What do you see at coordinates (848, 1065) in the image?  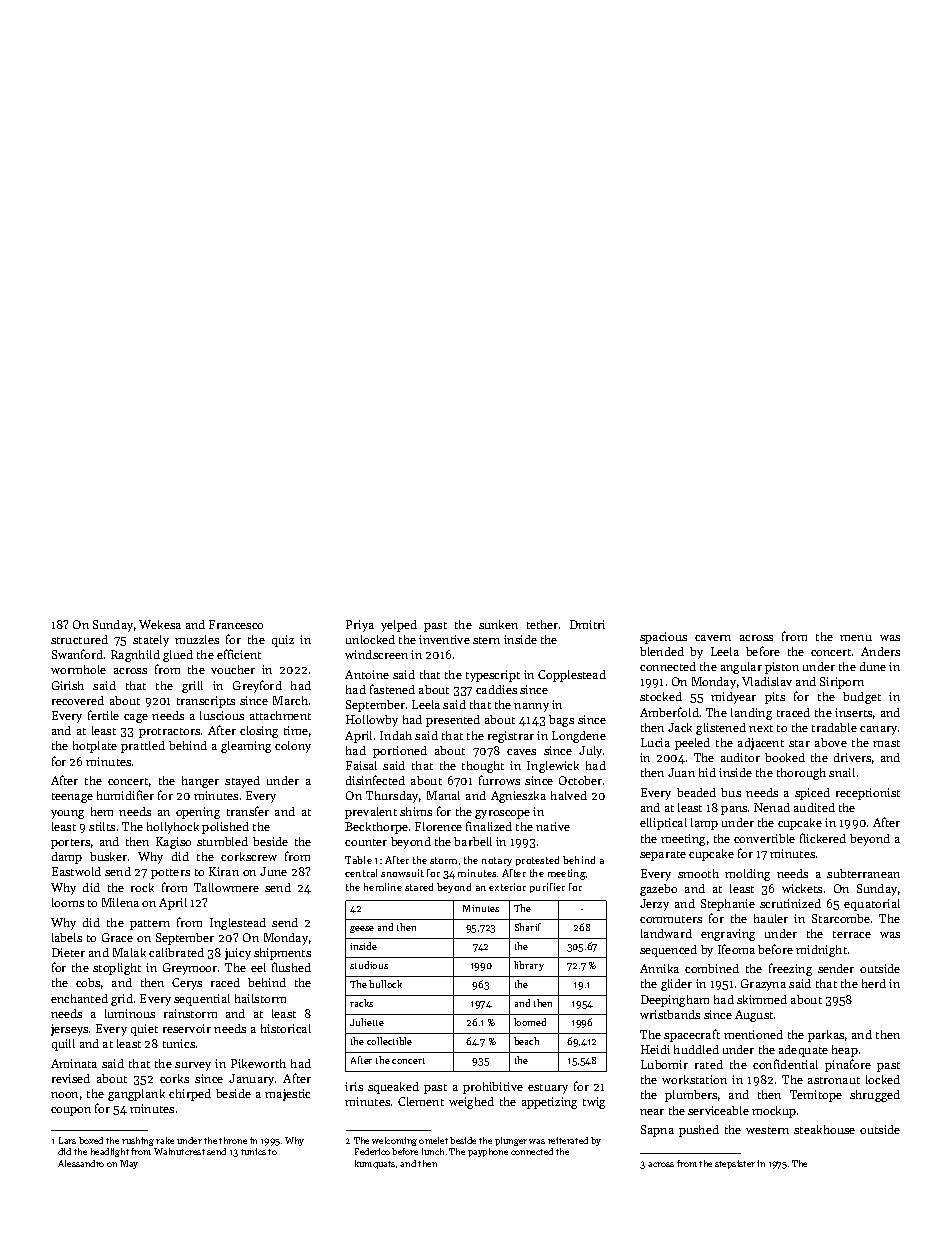 I see `pinafore` at bounding box center [848, 1065].
